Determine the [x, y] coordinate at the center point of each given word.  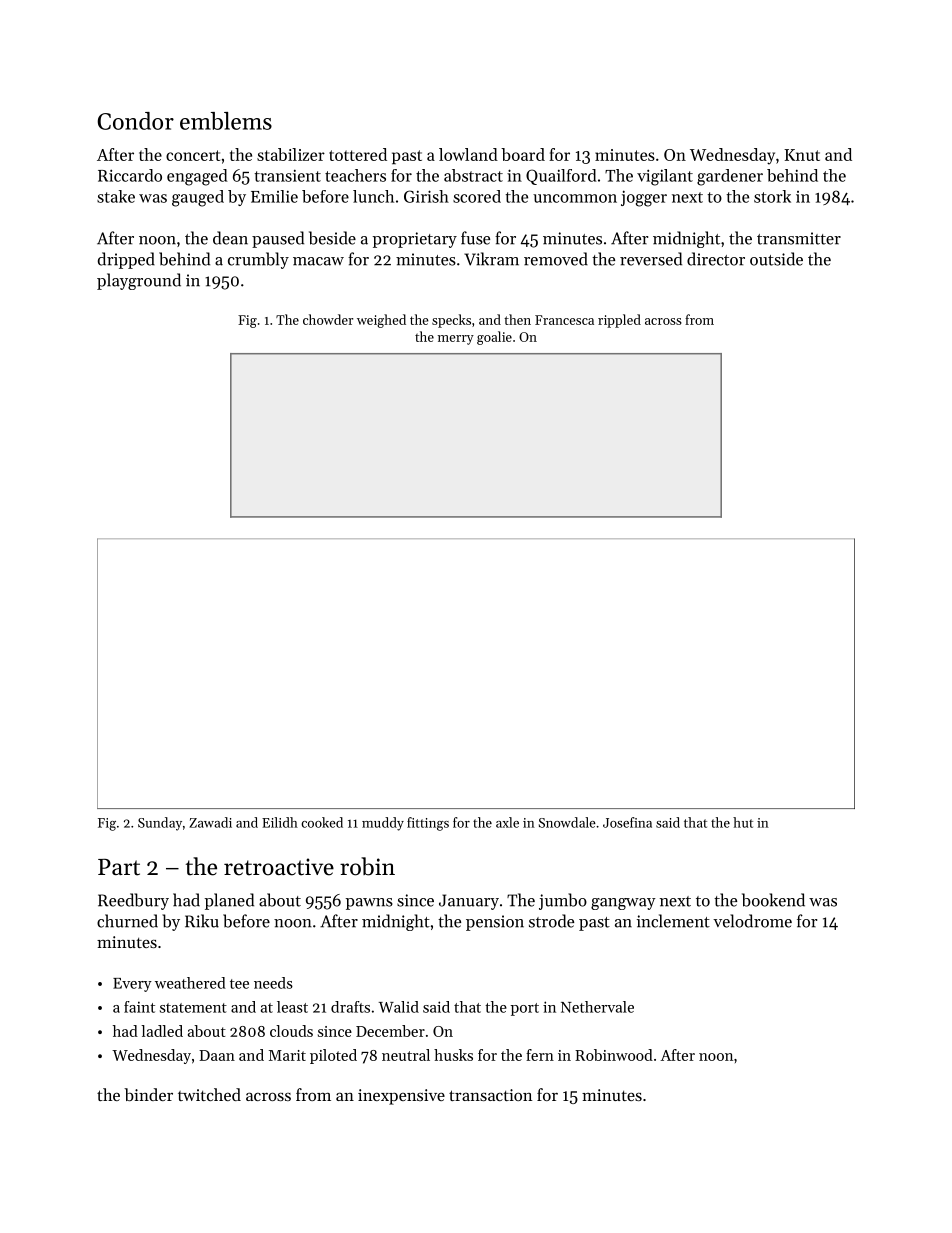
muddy [383, 824]
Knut [802, 155]
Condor [135, 121]
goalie [494, 338]
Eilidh [280, 822]
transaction [490, 1095]
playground [139, 281]
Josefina [627, 822]
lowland [468, 154]
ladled [162, 1031]
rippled [619, 321]
